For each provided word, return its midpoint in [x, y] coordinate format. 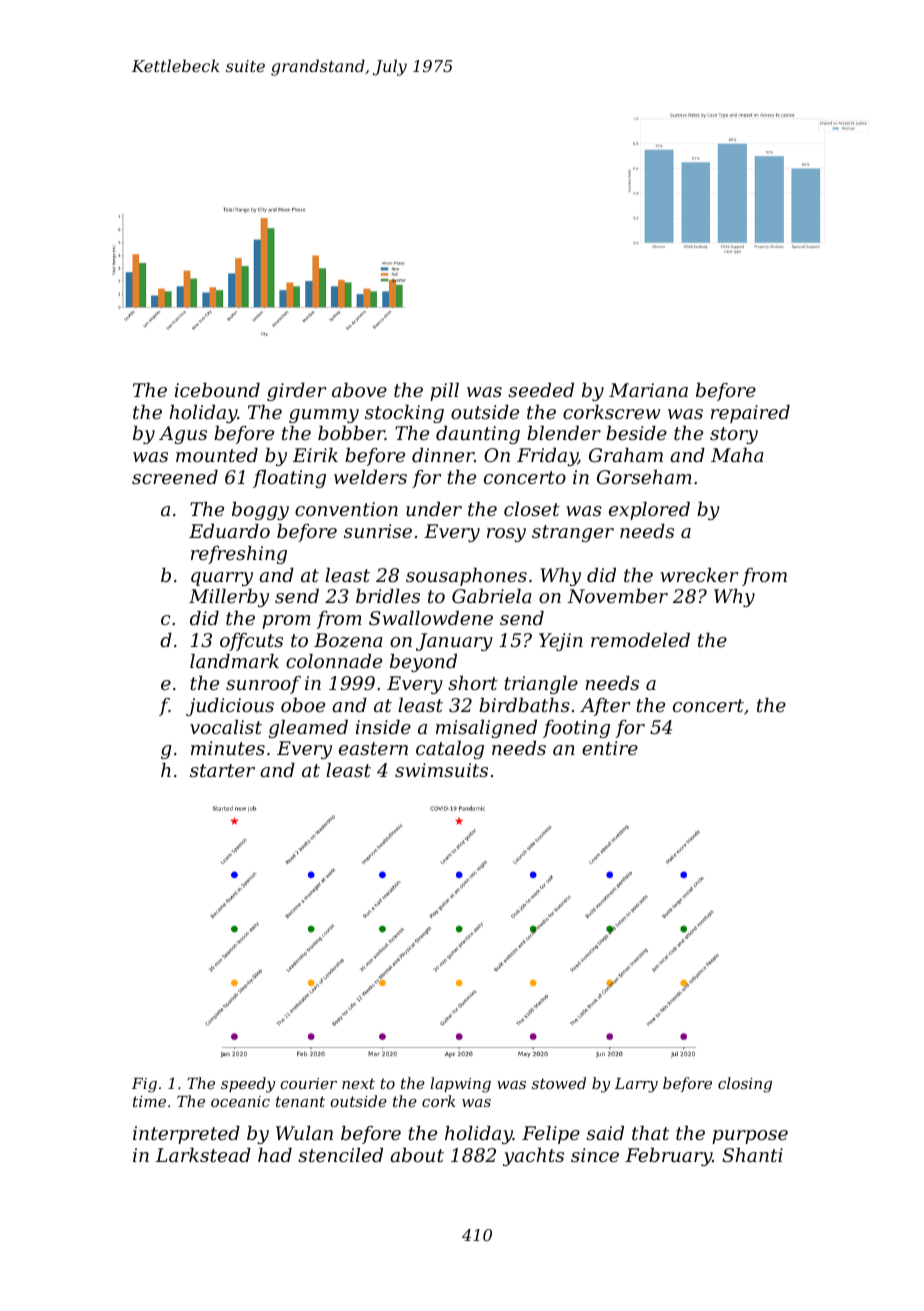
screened [175, 477]
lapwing [460, 1085]
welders [370, 477]
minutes [228, 748]
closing [745, 1085]
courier [308, 1083]
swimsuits [441, 770]
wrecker [699, 575]
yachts [533, 1157]
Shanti [752, 1155]
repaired [750, 414]
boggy [260, 511]
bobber [351, 433]
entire [610, 748]
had [275, 1155]
